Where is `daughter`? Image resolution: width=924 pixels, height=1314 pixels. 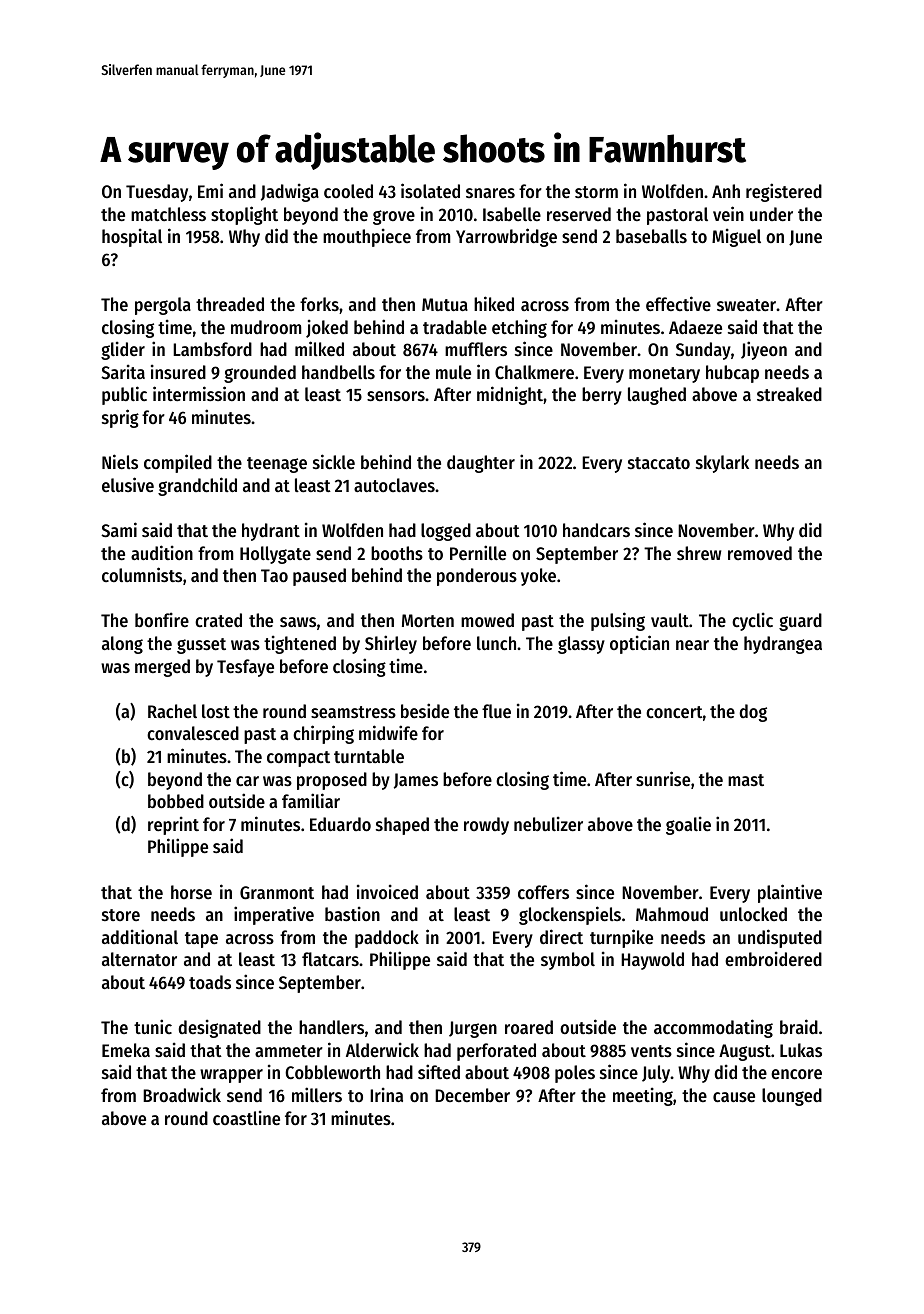 daughter is located at coordinates (481, 464).
